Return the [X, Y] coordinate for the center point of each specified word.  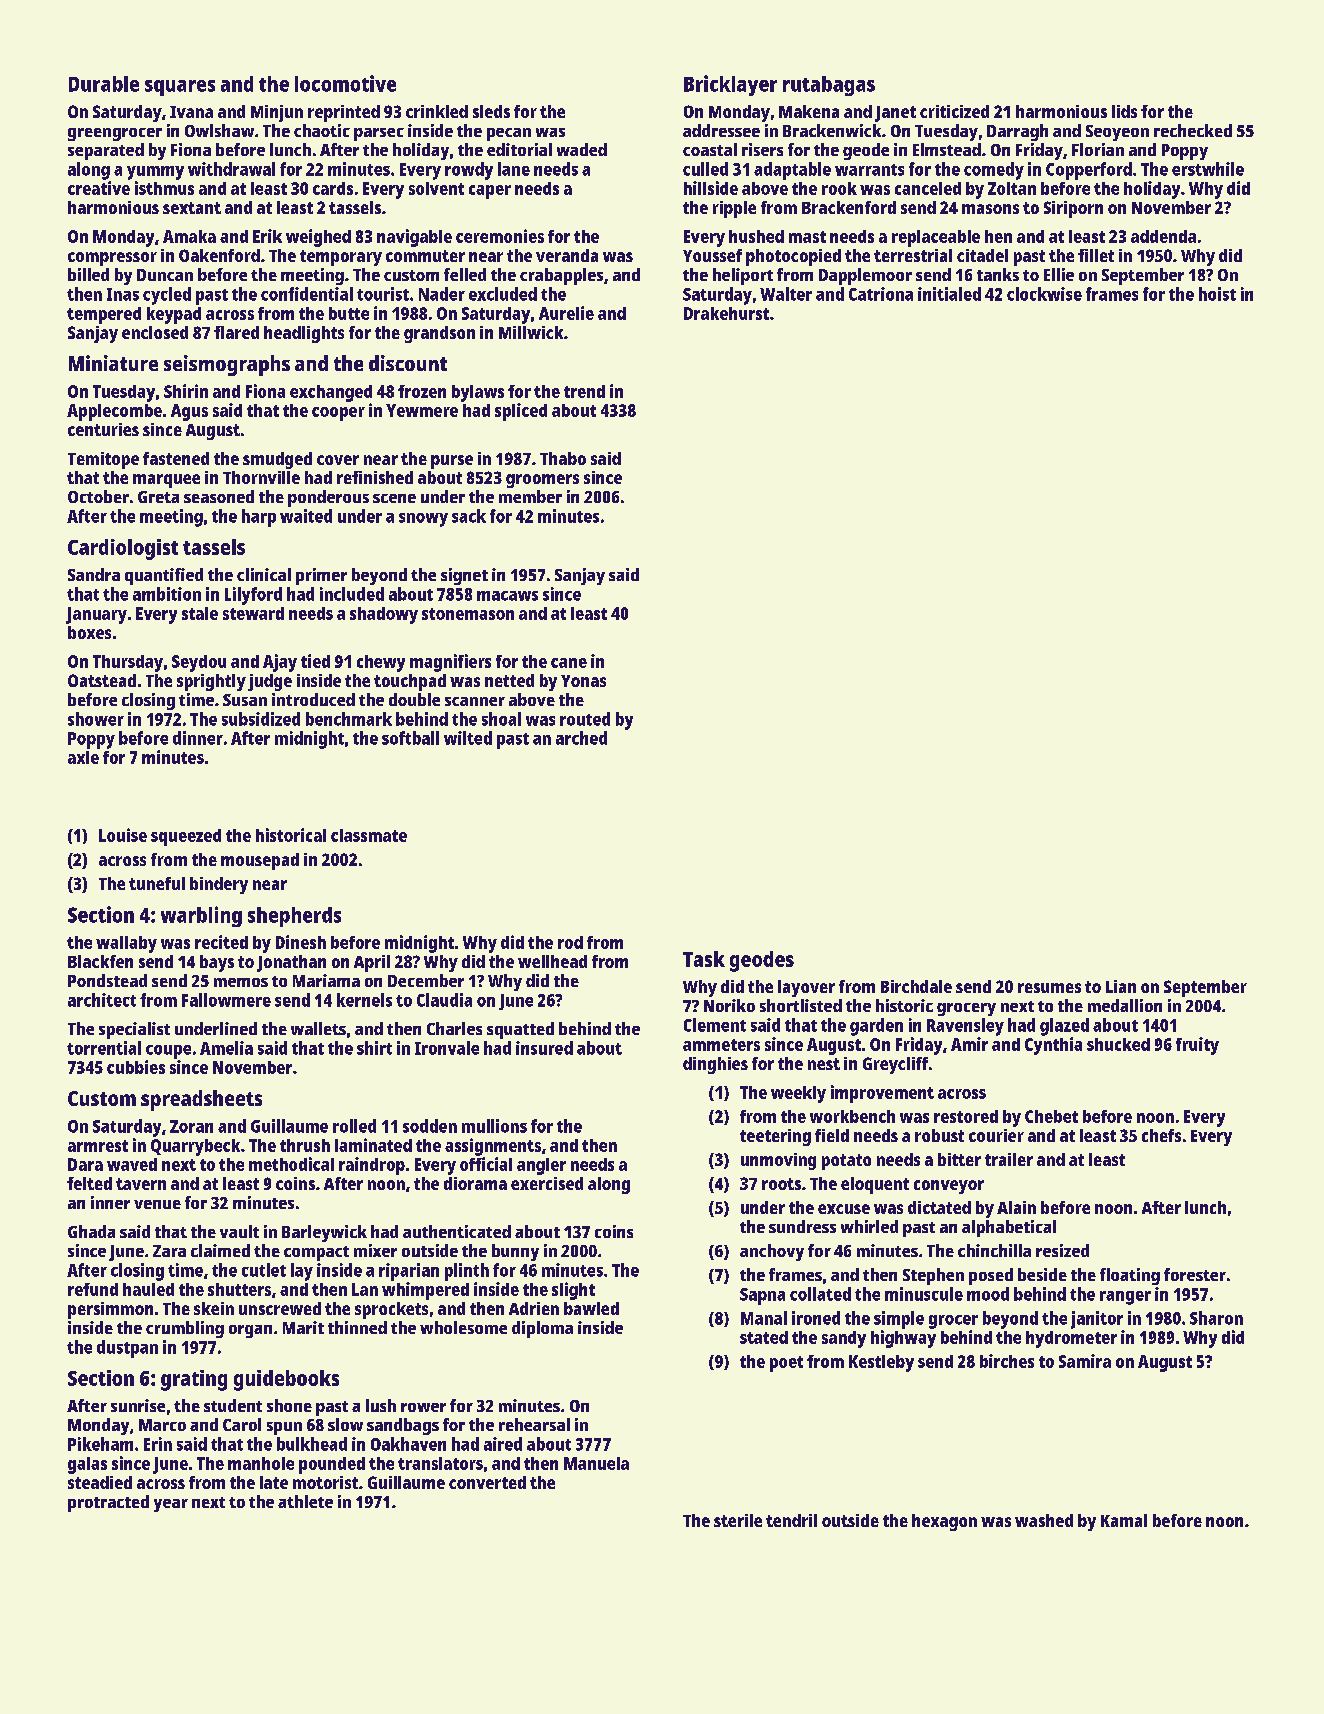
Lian [1121, 986]
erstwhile [1208, 169]
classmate [369, 835]
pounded [332, 1465]
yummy [155, 173]
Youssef [712, 255]
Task [704, 959]
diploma [542, 1329]
